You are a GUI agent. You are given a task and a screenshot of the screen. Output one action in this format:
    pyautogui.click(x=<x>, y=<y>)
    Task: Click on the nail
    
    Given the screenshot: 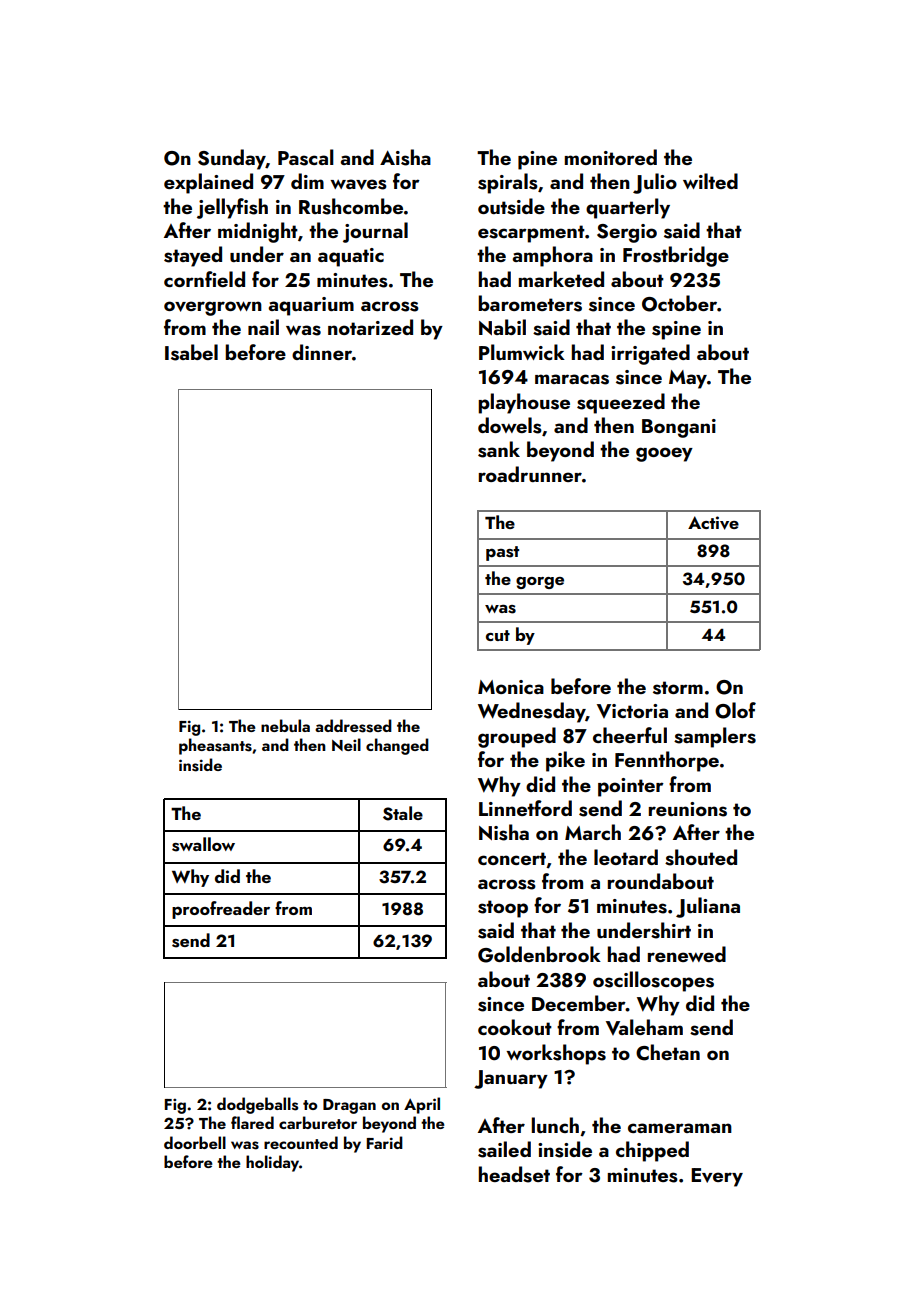 What is the action you would take?
    pyautogui.click(x=263, y=327)
